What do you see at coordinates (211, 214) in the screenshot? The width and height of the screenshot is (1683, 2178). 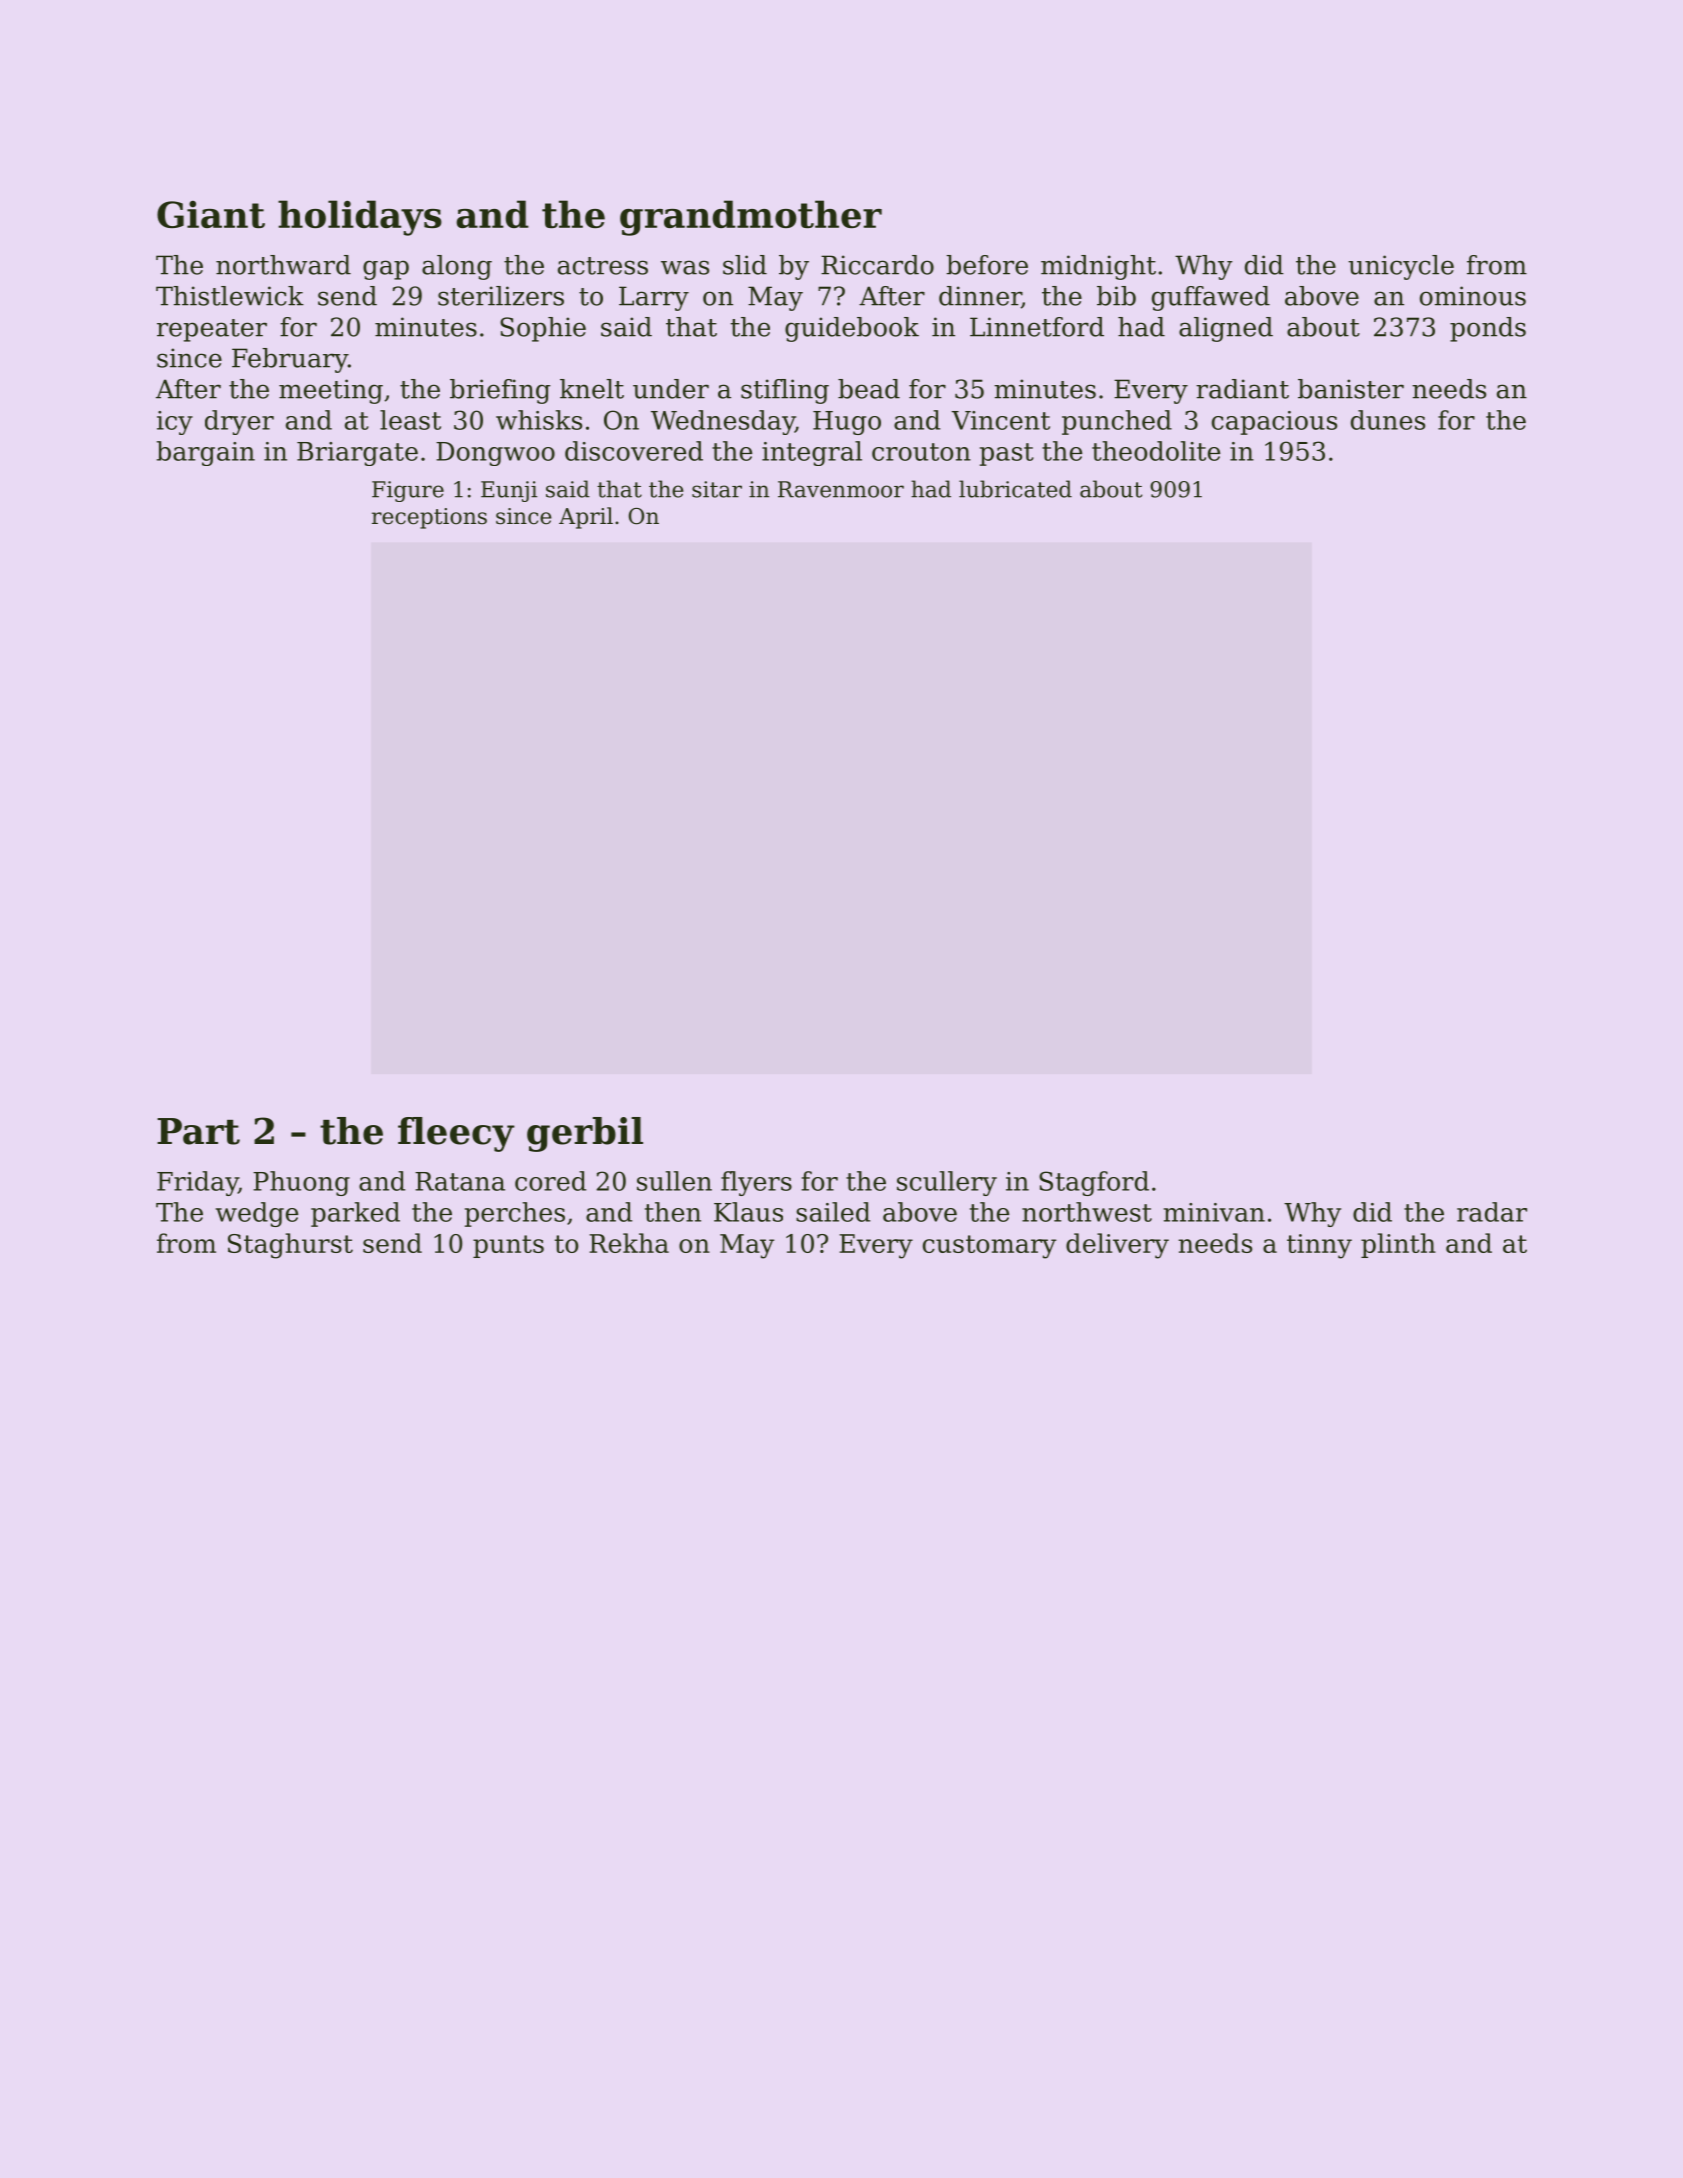 I see `Giant` at bounding box center [211, 214].
